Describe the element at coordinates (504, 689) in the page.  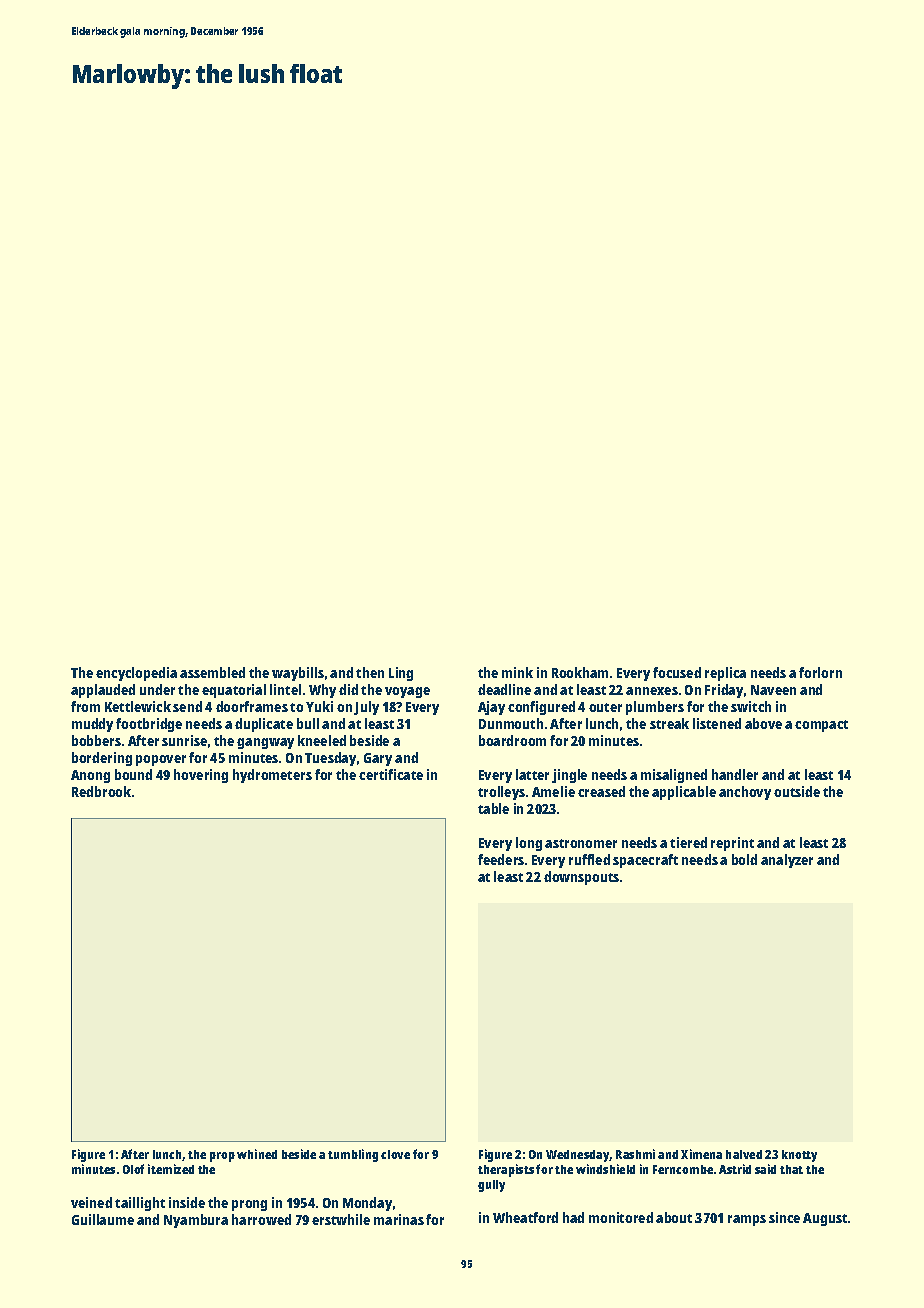
I see `deadline` at that location.
